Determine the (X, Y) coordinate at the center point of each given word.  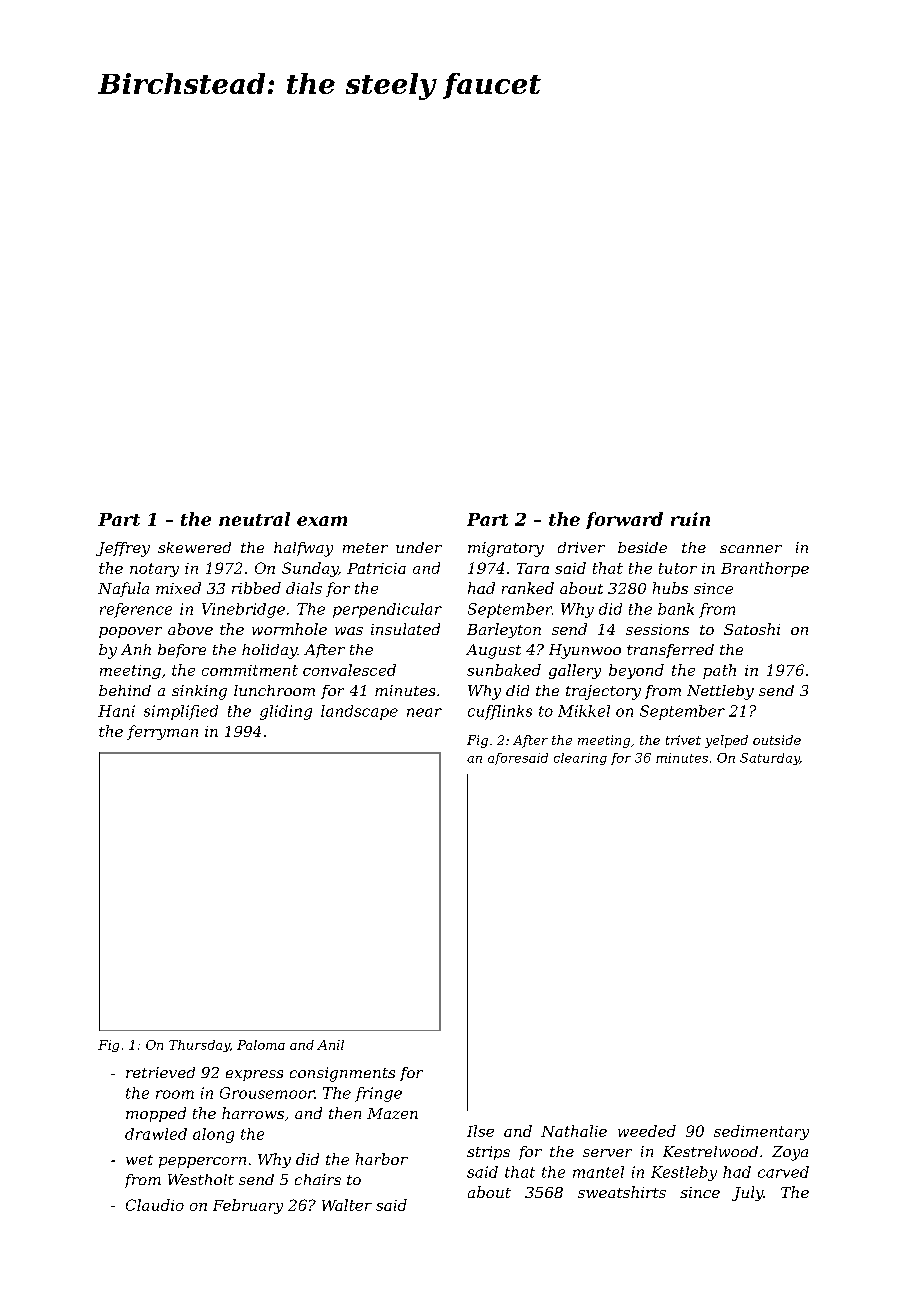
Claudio (155, 1205)
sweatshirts (622, 1192)
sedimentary (761, 1132)
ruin (690, 519)
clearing (580, 759)
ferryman (162, 732)
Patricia (376, 568)
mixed (178, 588)
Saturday (770, 759)
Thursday (199, 1046)
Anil (330, 1045)
